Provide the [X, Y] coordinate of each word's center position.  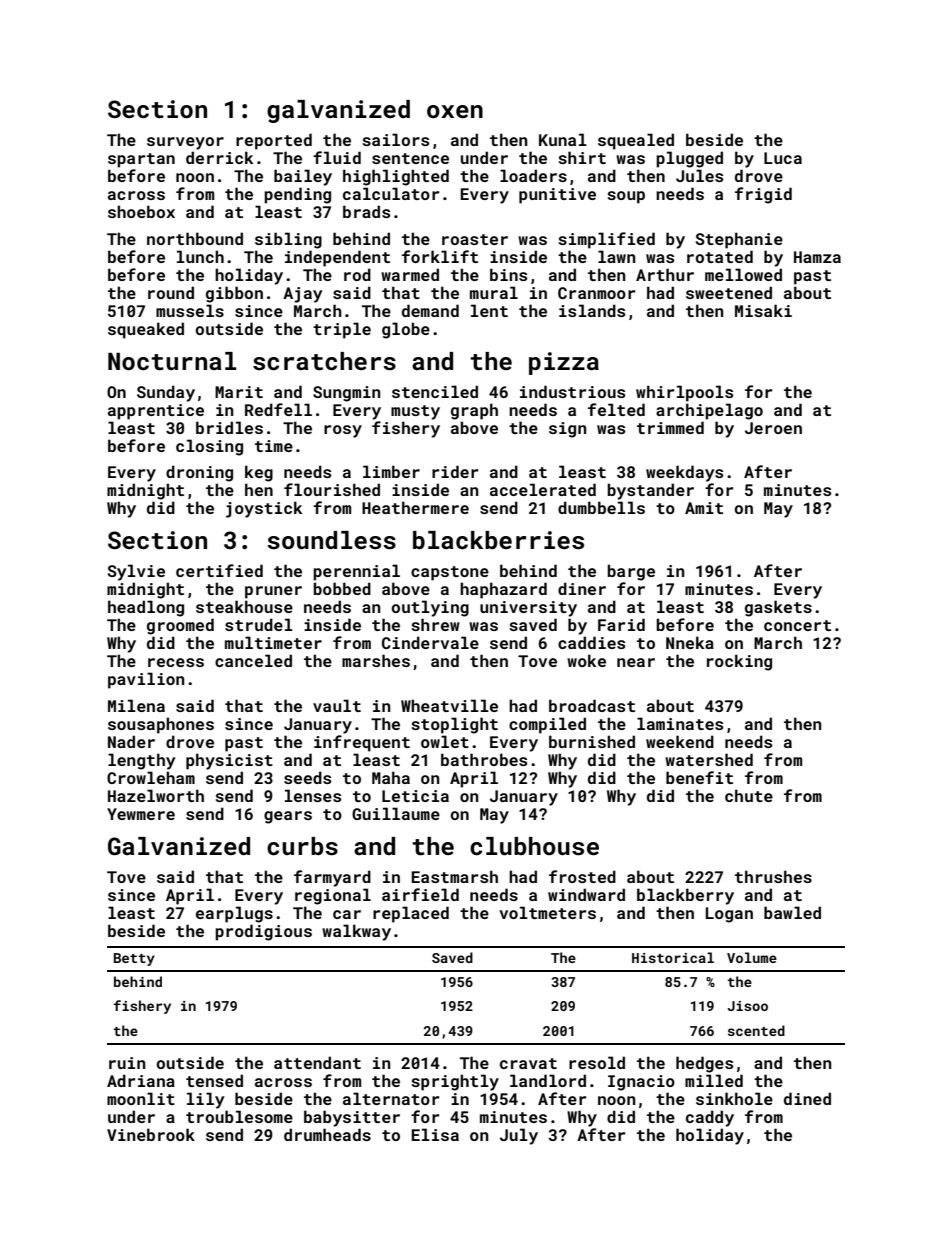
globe [406, 330]
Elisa [435, 1134]
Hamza [817, 257]
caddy [710, 1118]
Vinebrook [151, 1134]
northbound [195, 238]
